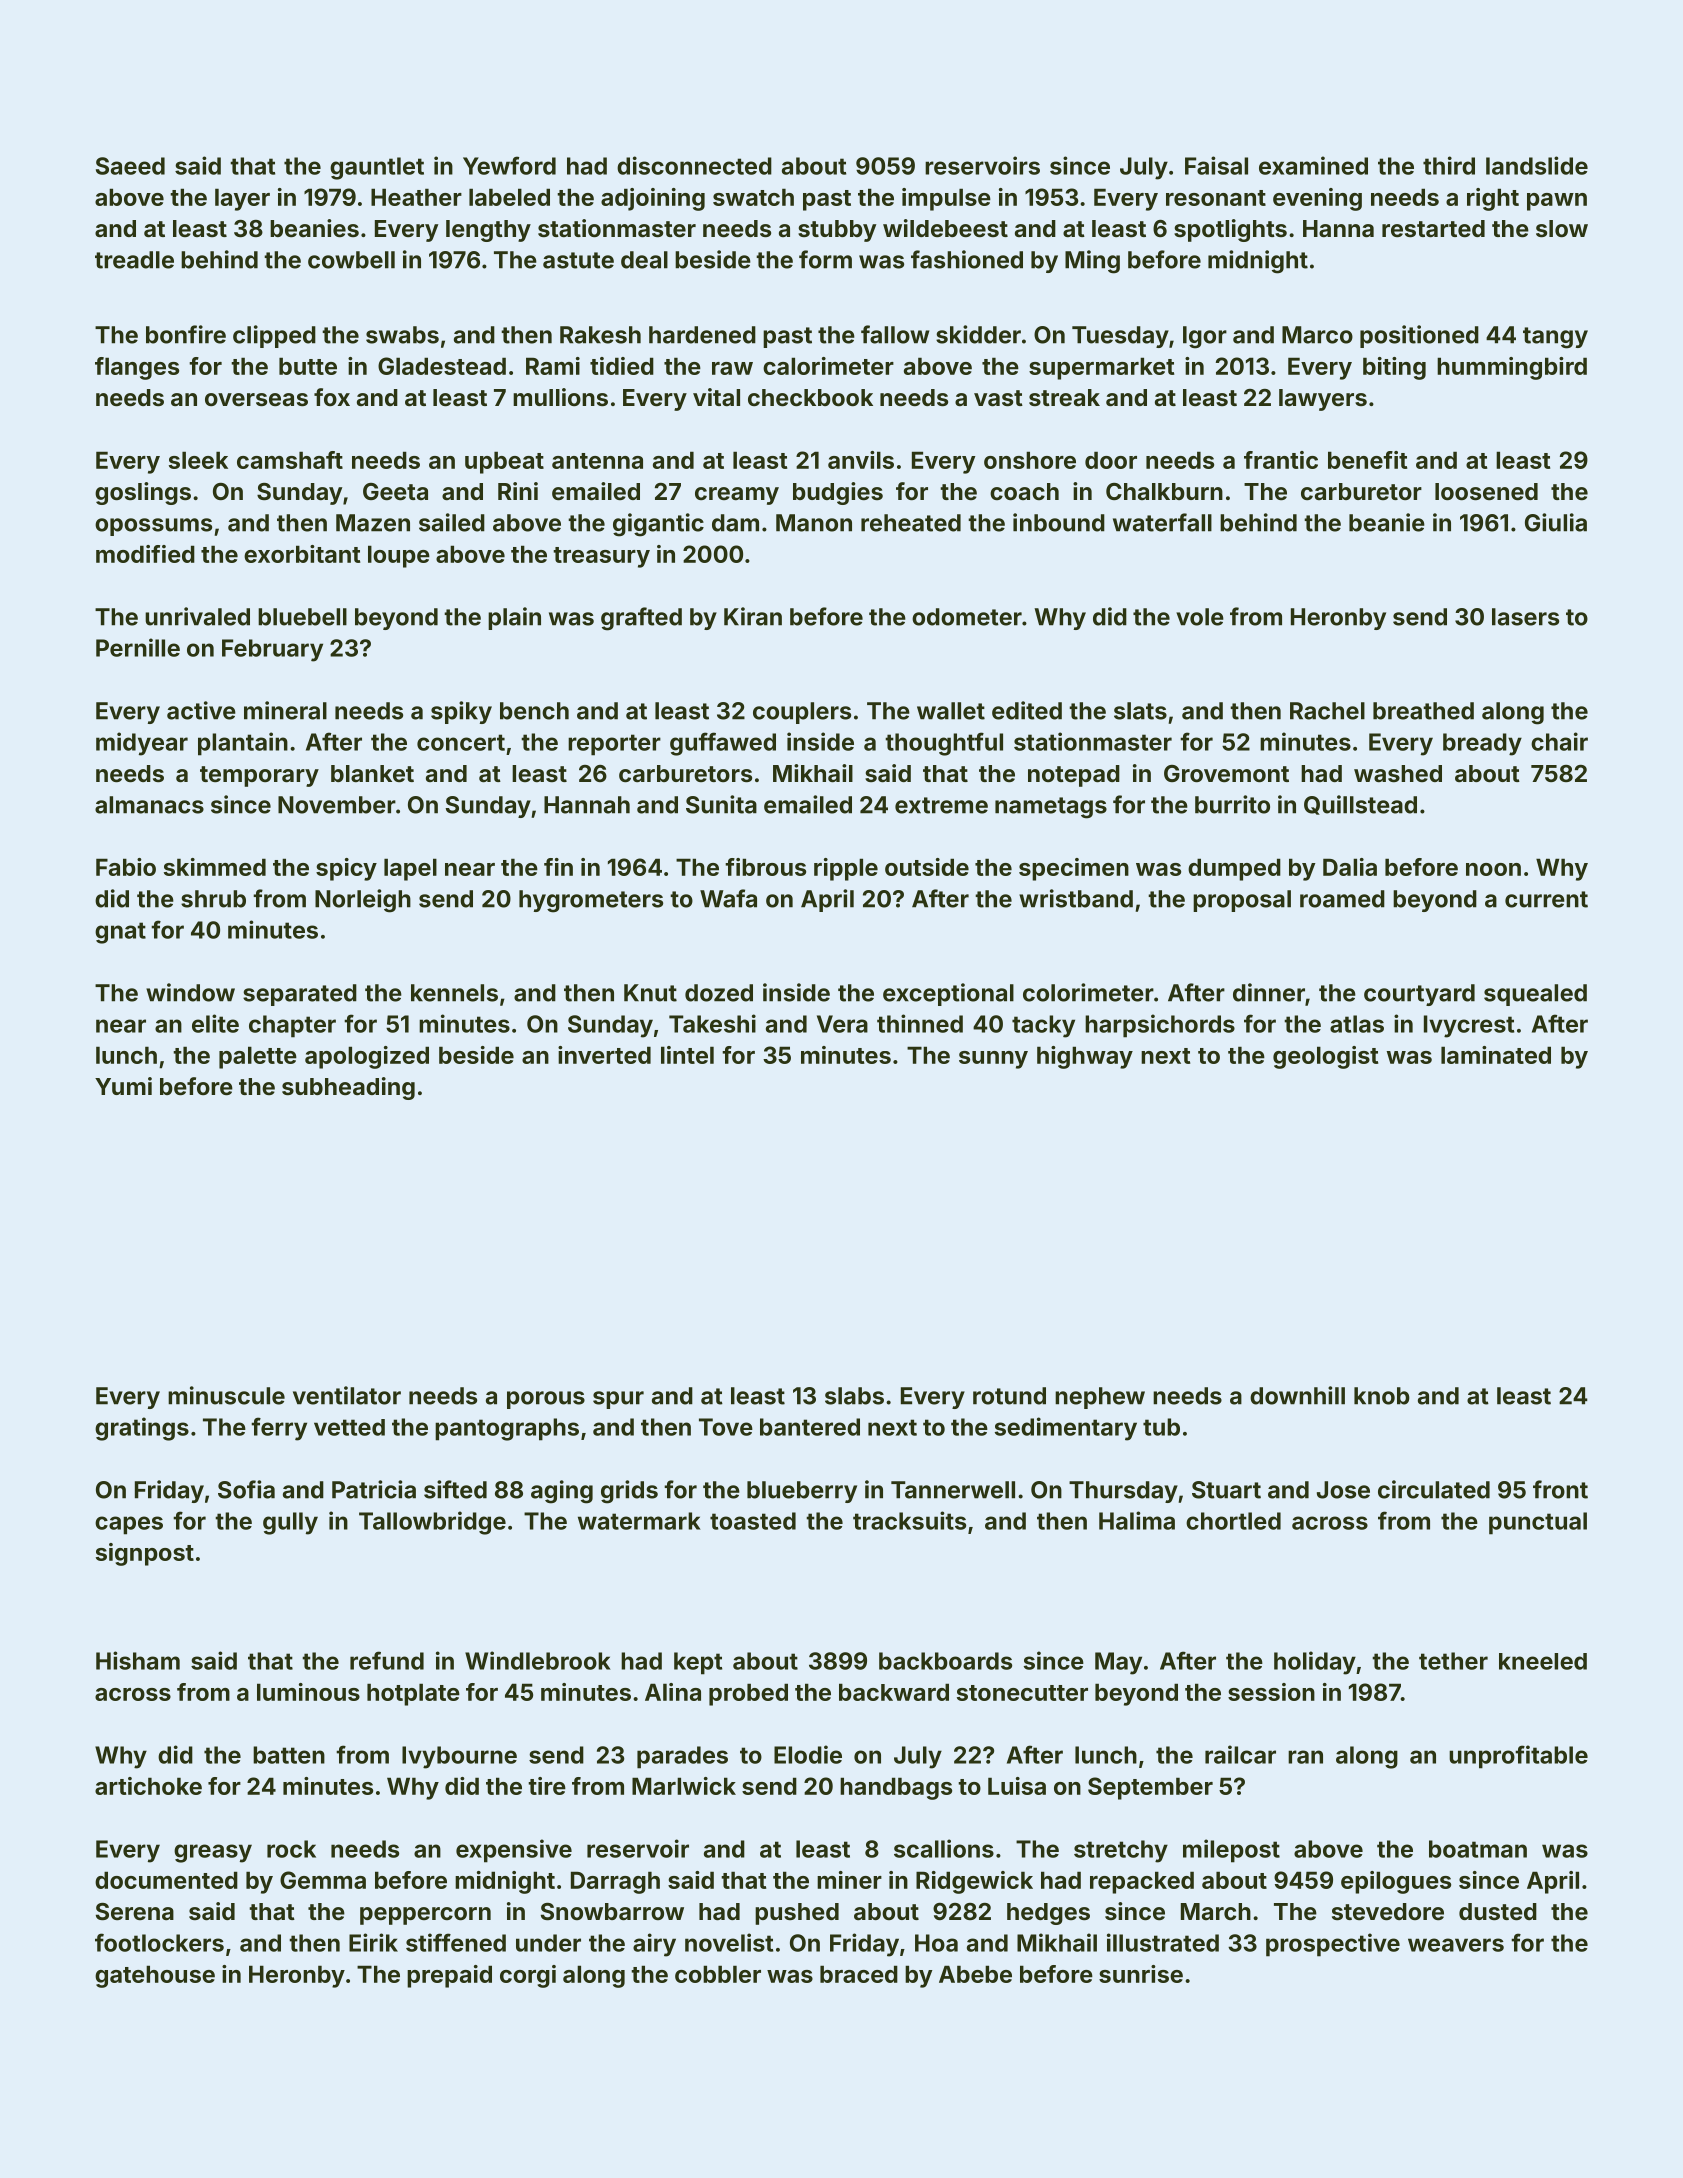 The height and width of the screenshot is (2178, 1683). I want to click on laminated, so click(1496, 1055).
